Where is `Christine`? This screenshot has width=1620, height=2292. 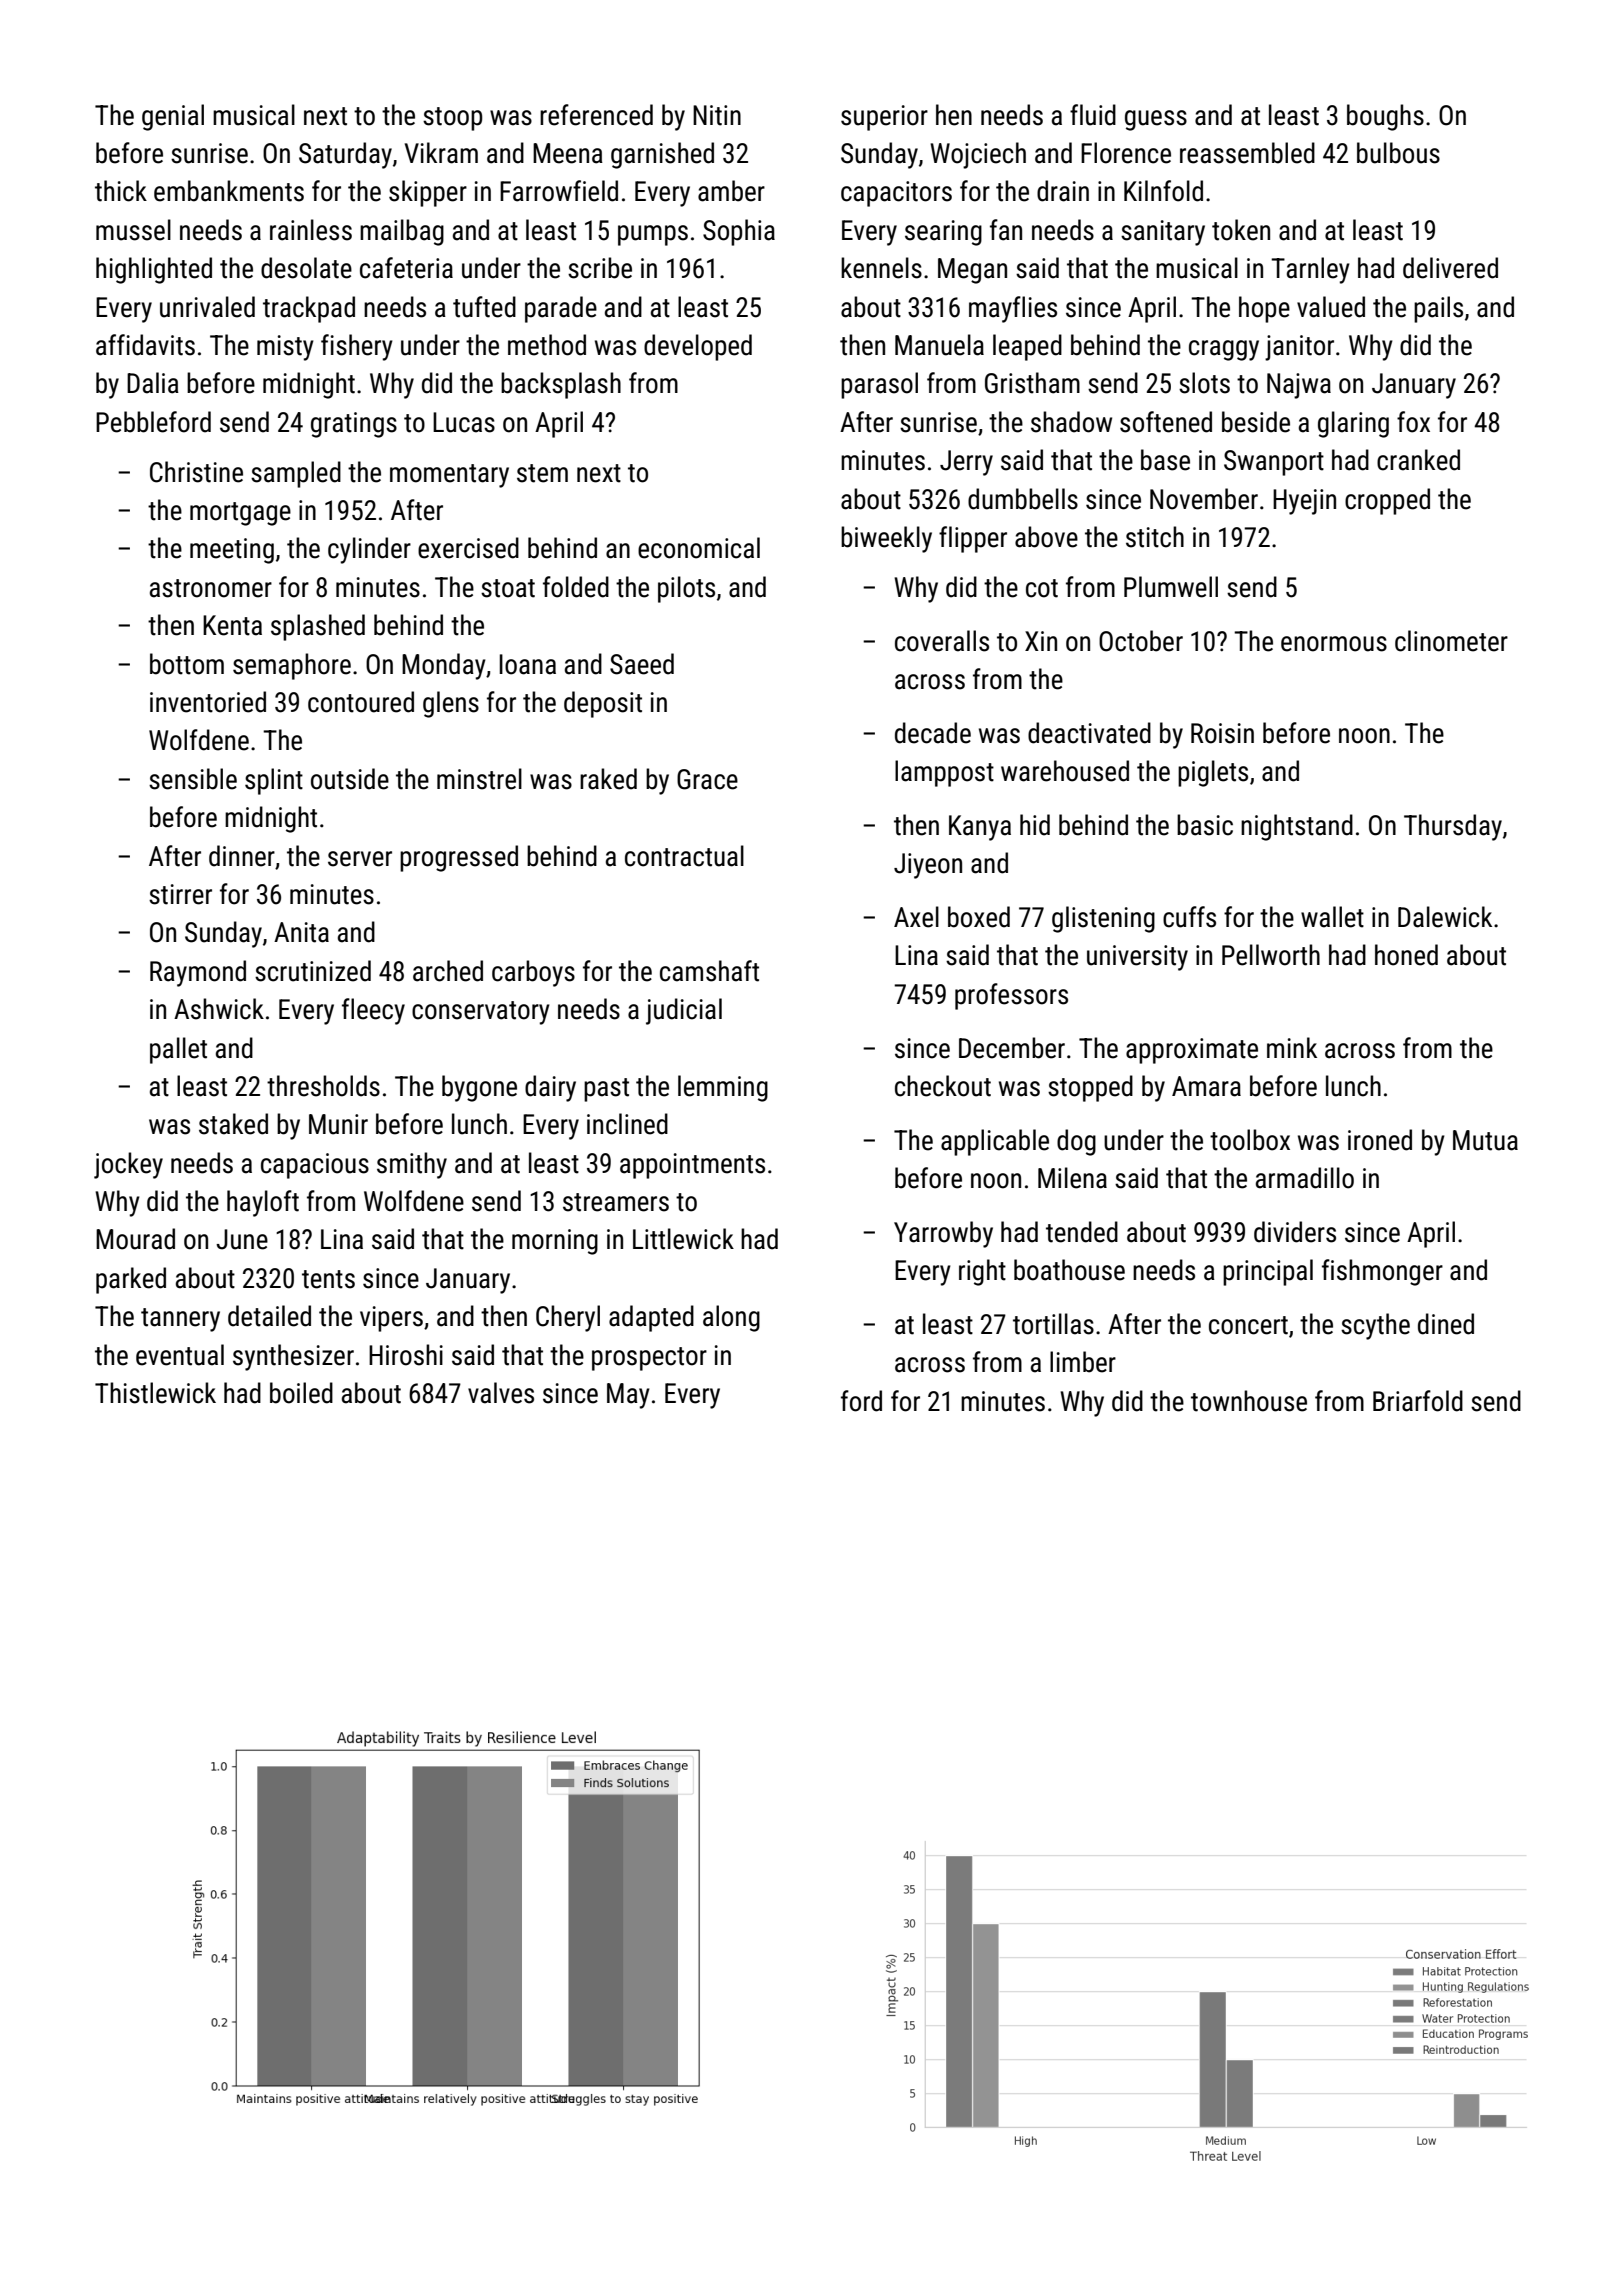
Christine is located at coordinates (196, 472).
